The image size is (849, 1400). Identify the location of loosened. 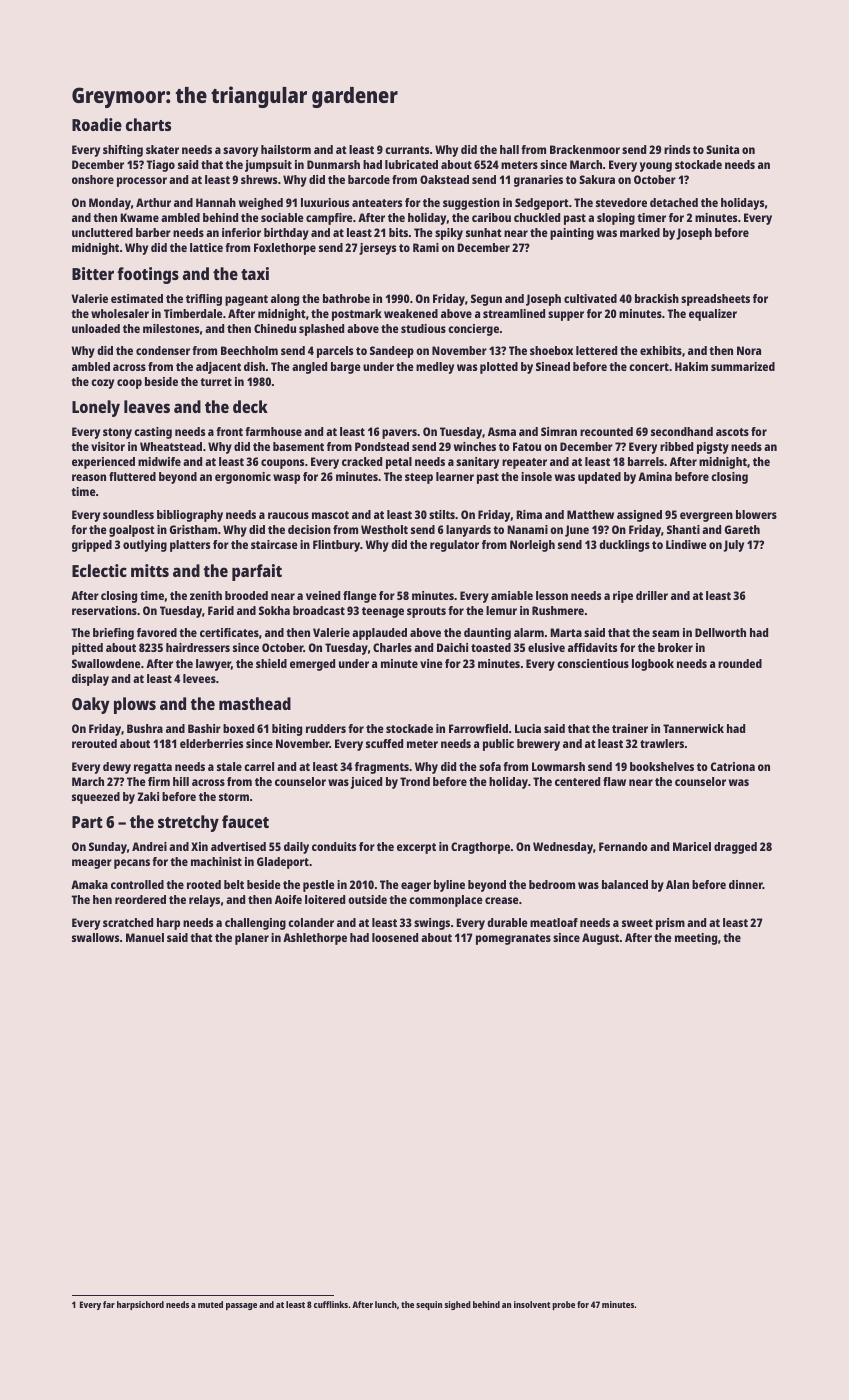
(395, 937).
